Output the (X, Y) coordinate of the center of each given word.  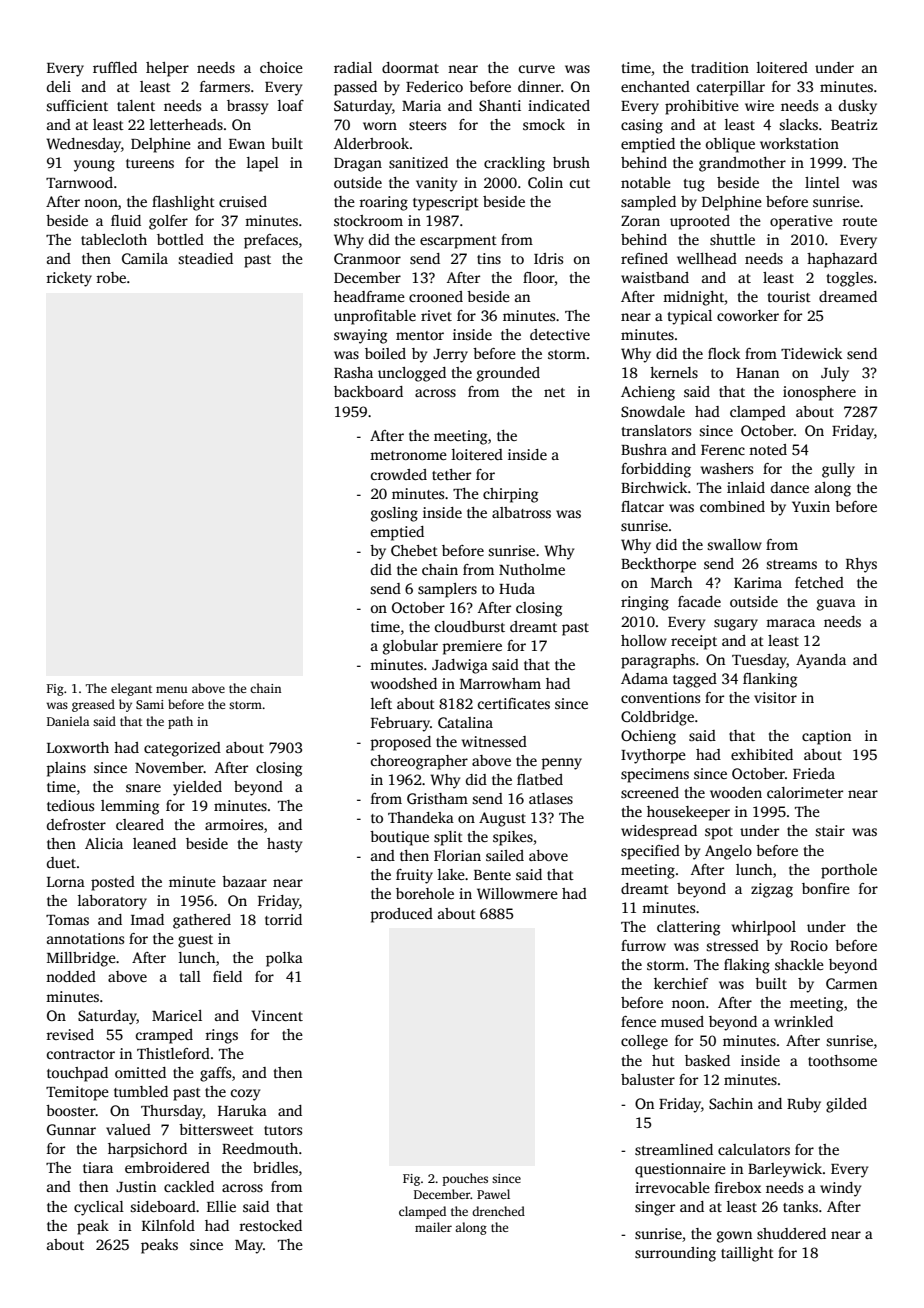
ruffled (115, 67)
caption (826, 737)
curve (537, 69)
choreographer (419, 762)
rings (221, 1036)
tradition (720, 67)
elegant (131, 689)
